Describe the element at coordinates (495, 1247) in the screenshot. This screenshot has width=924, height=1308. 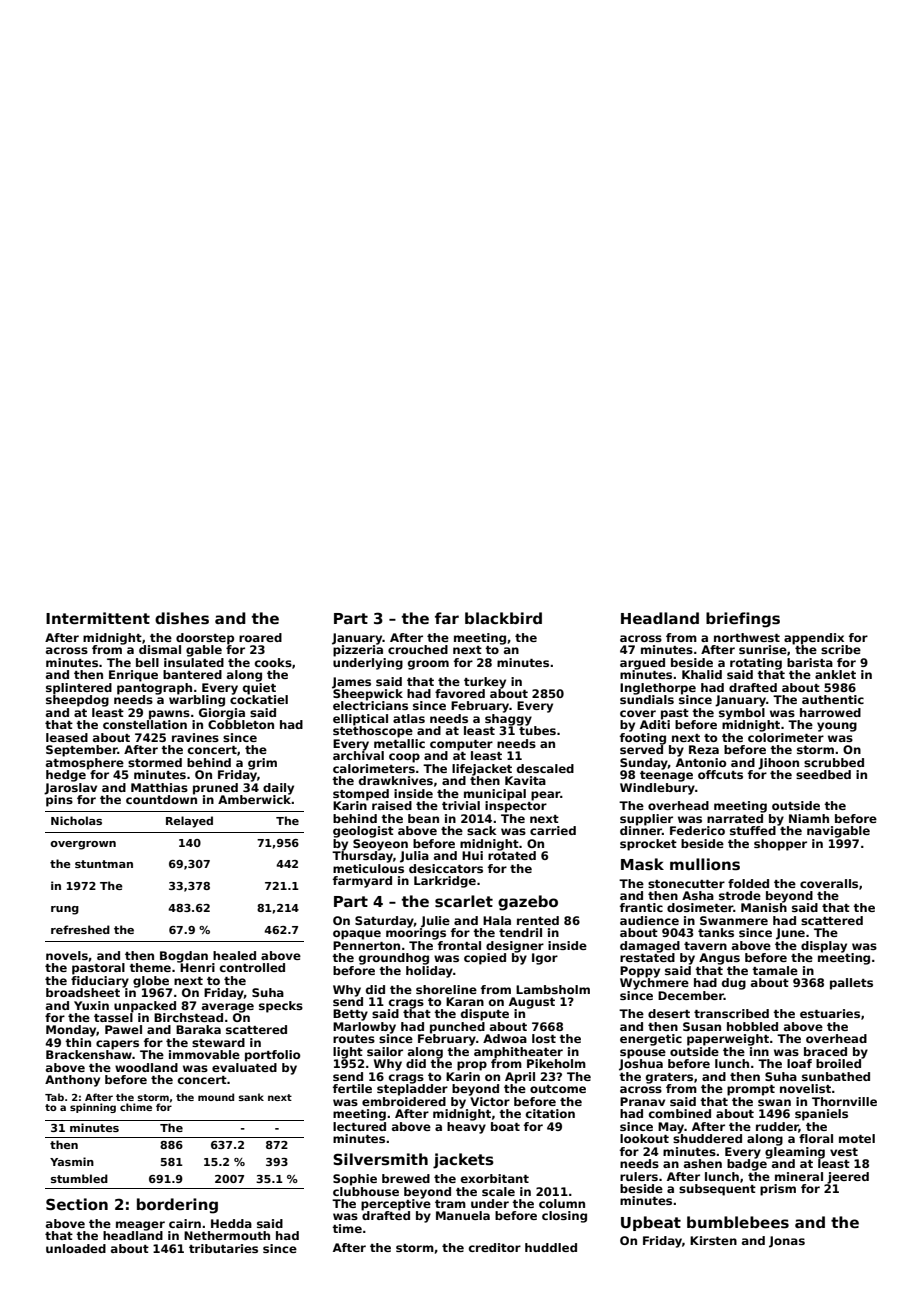
I see `creditor` at that location.
